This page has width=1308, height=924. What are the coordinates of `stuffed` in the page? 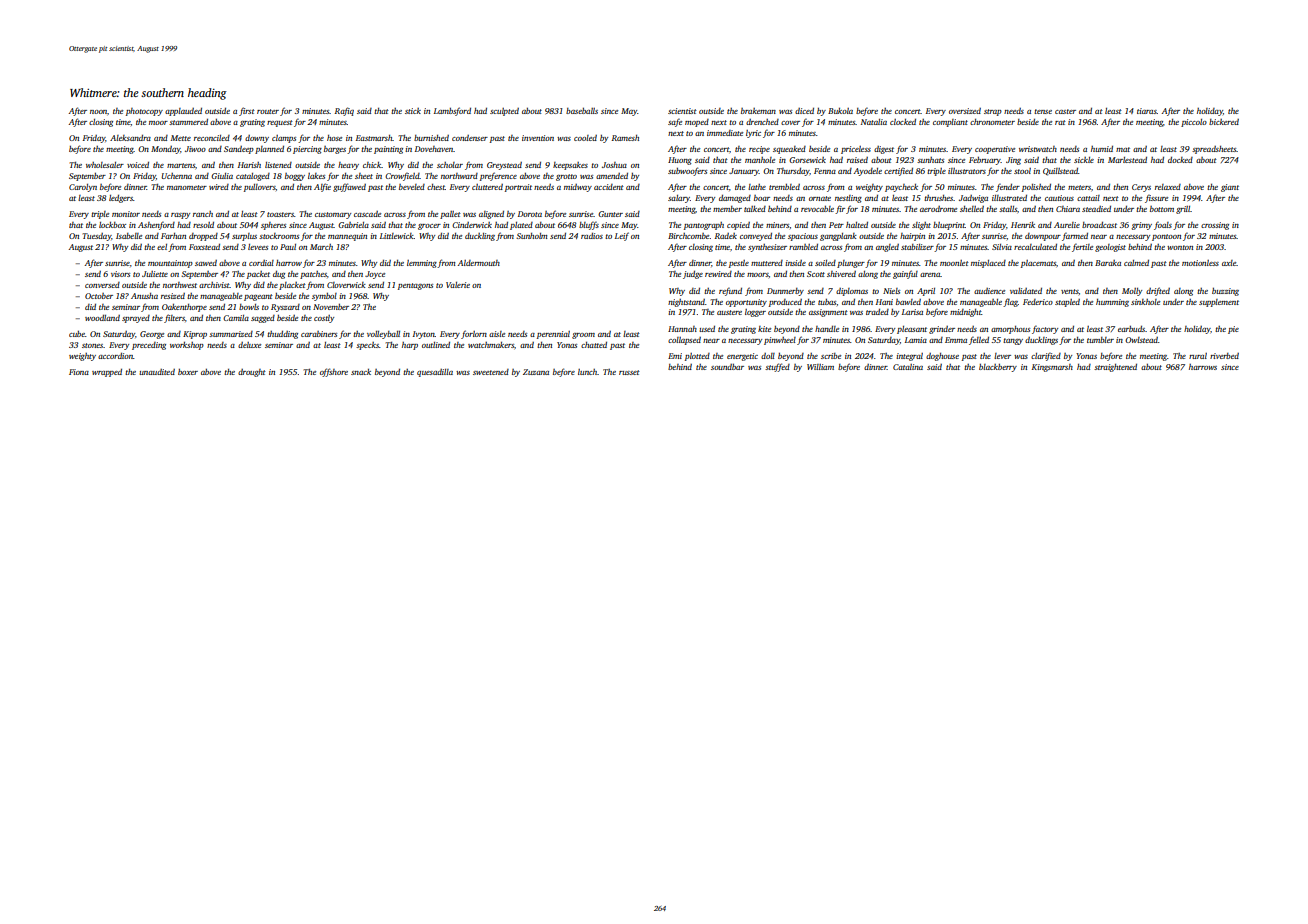 It's located at (777, 367).
